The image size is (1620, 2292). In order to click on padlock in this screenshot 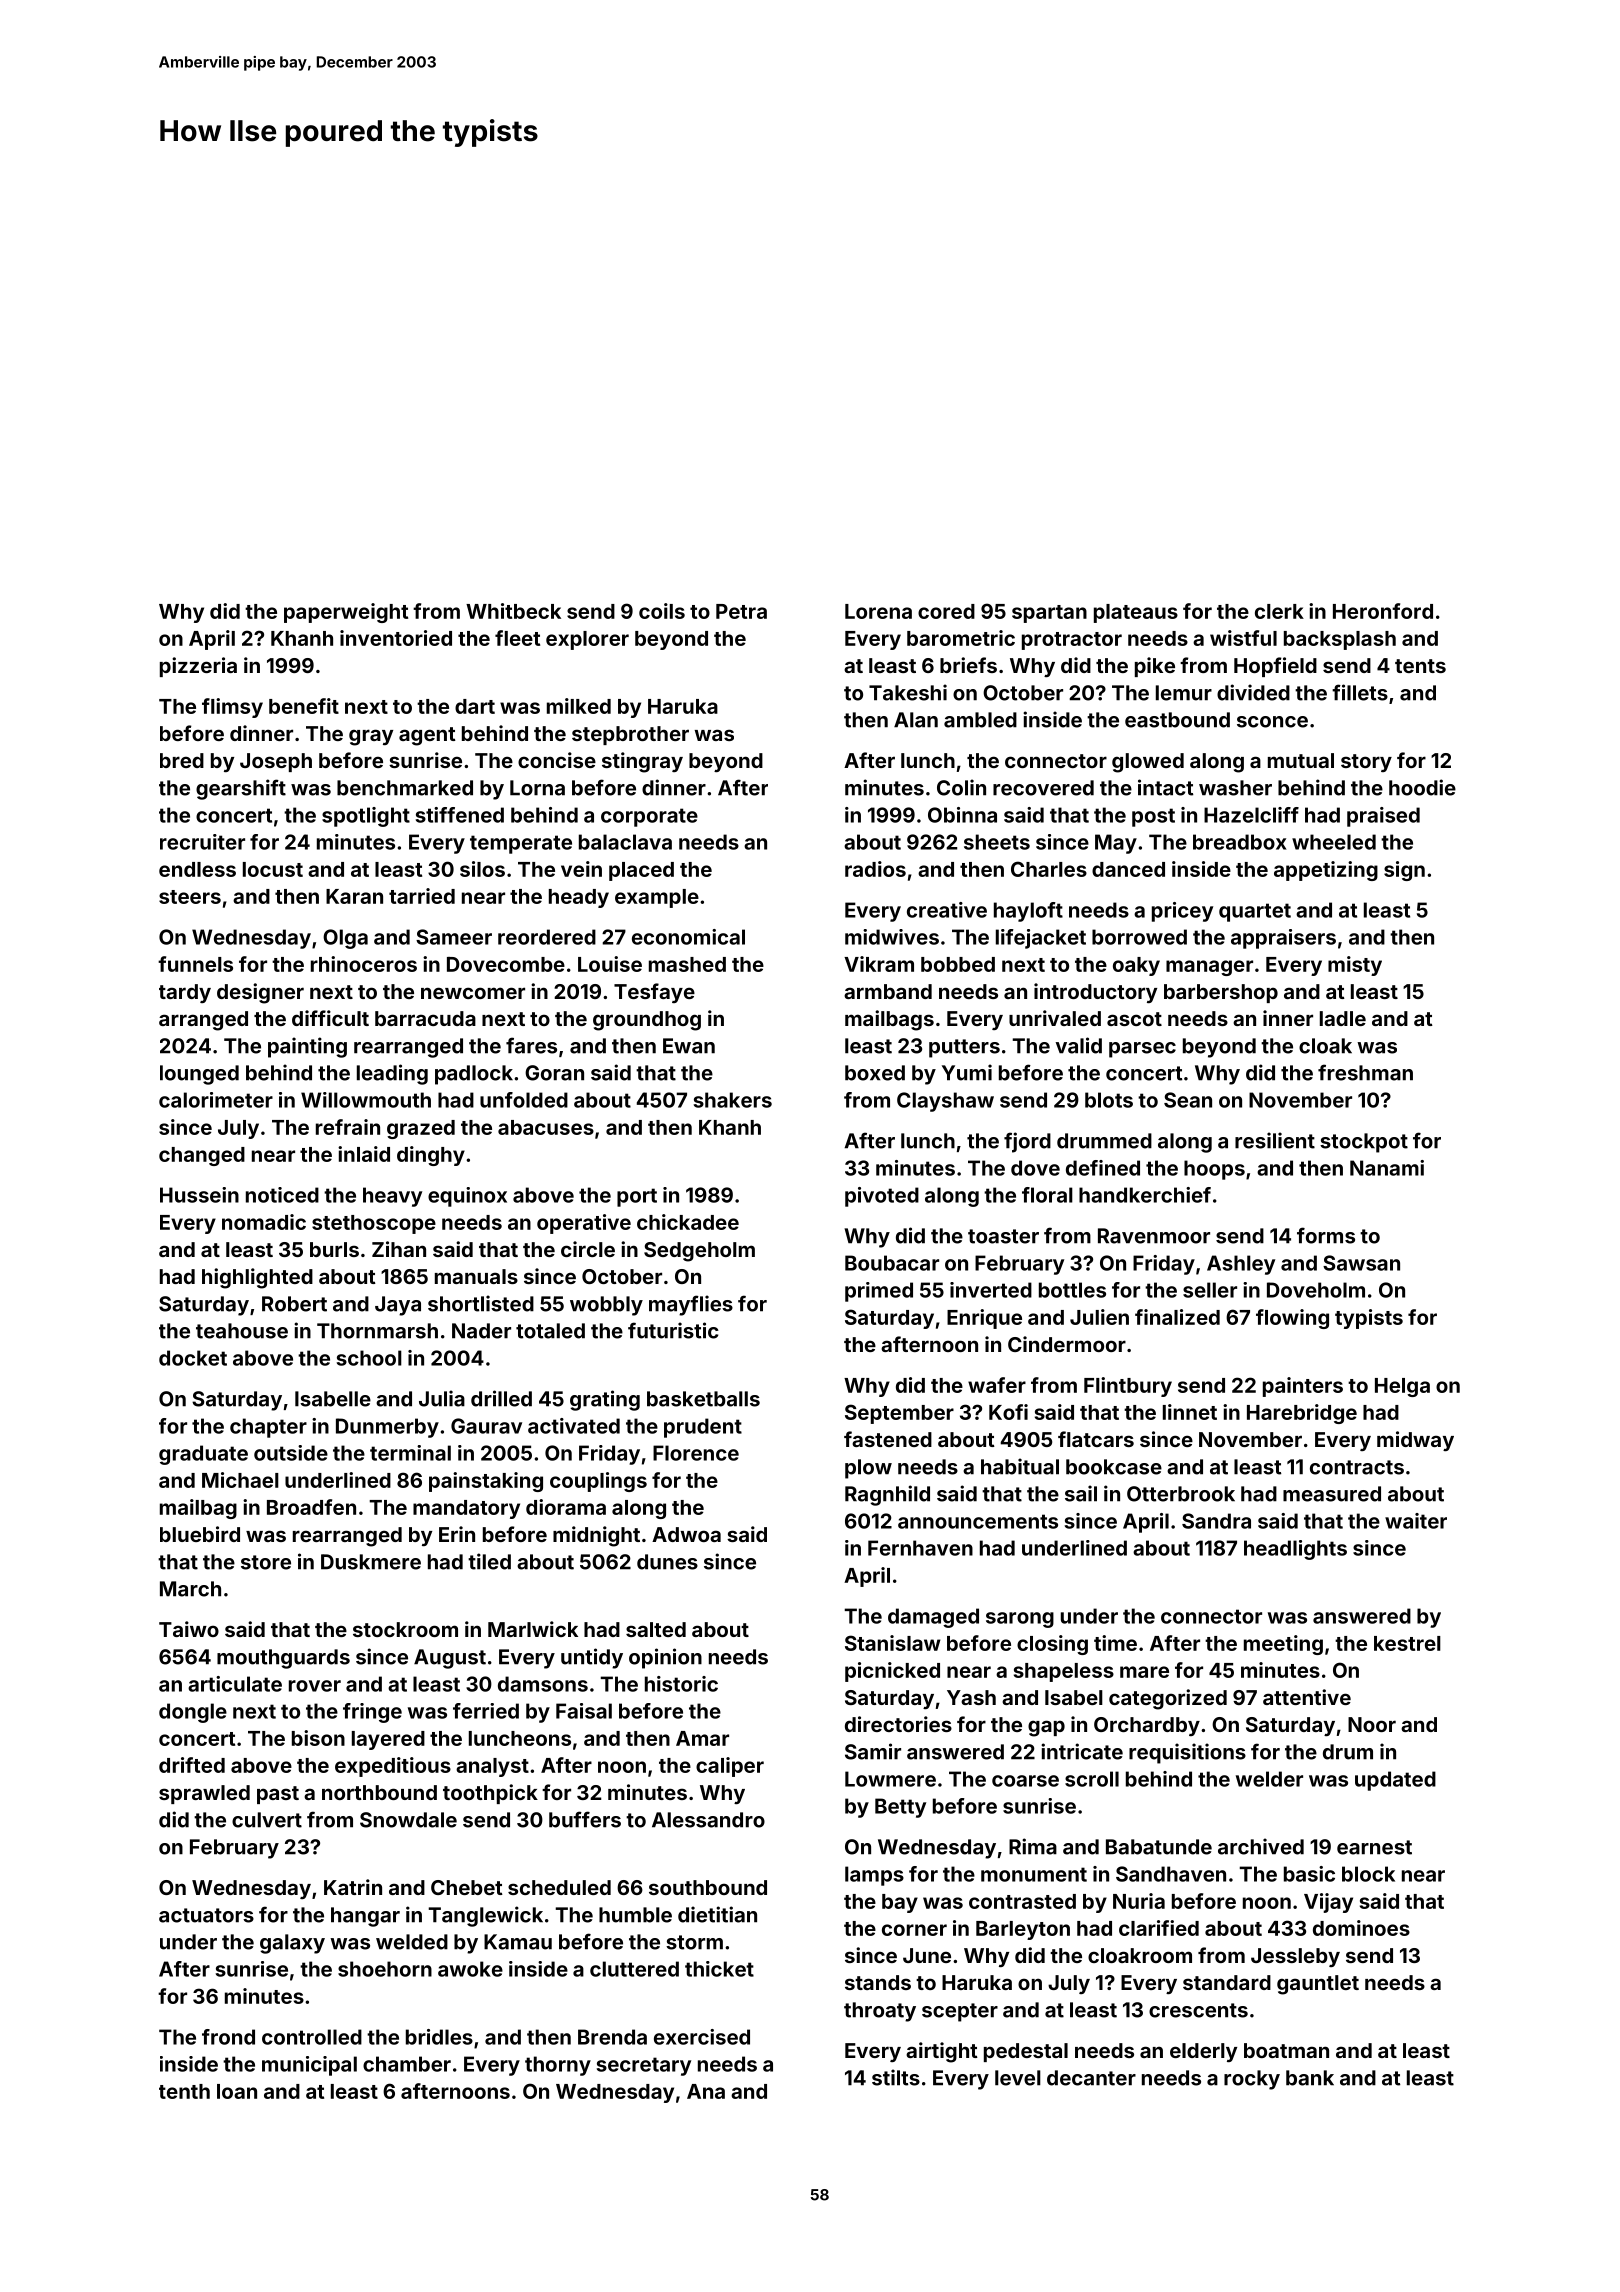, I will do `click(474, 1075)`.
